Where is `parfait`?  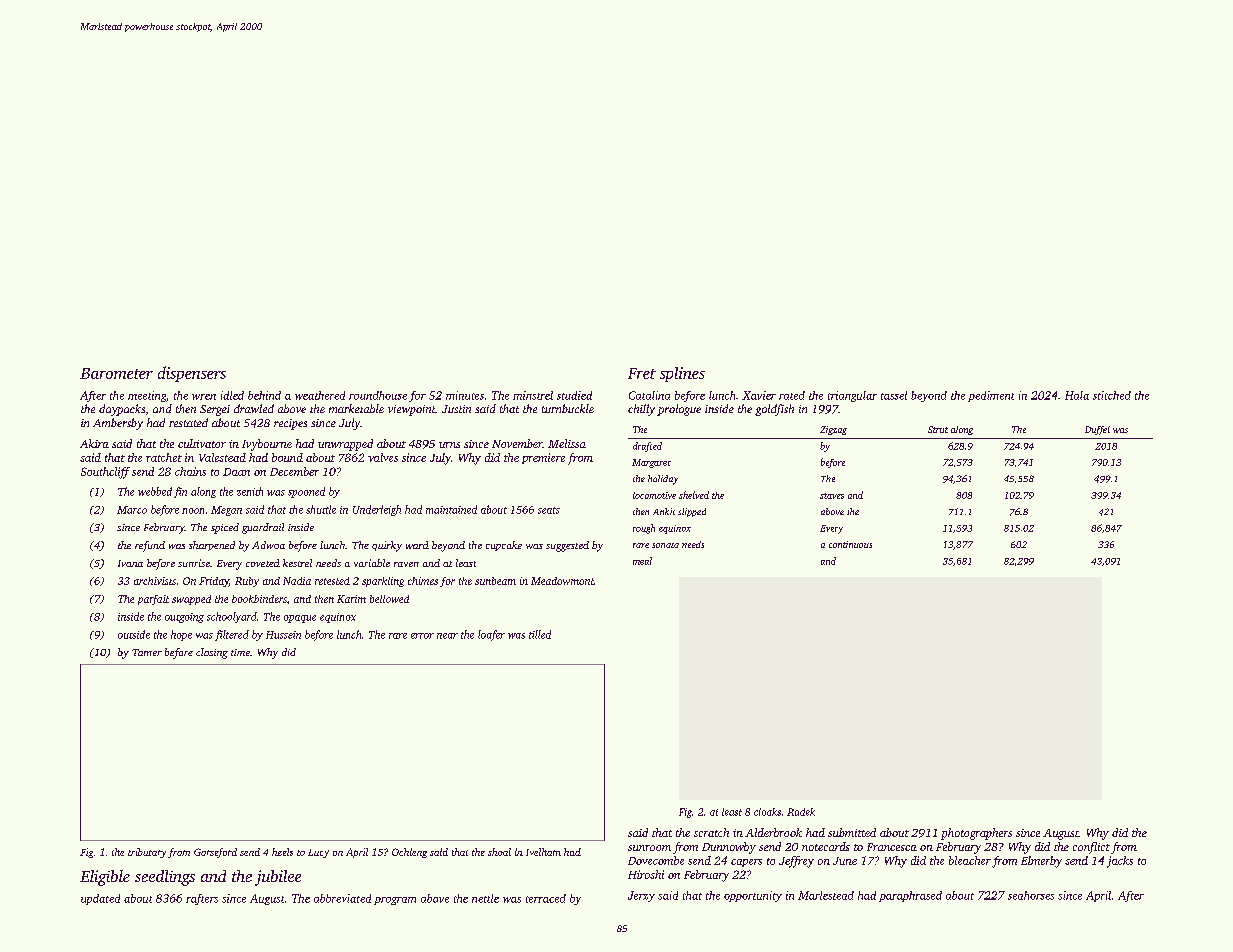
parfait is located at coordinates (153, 600).
